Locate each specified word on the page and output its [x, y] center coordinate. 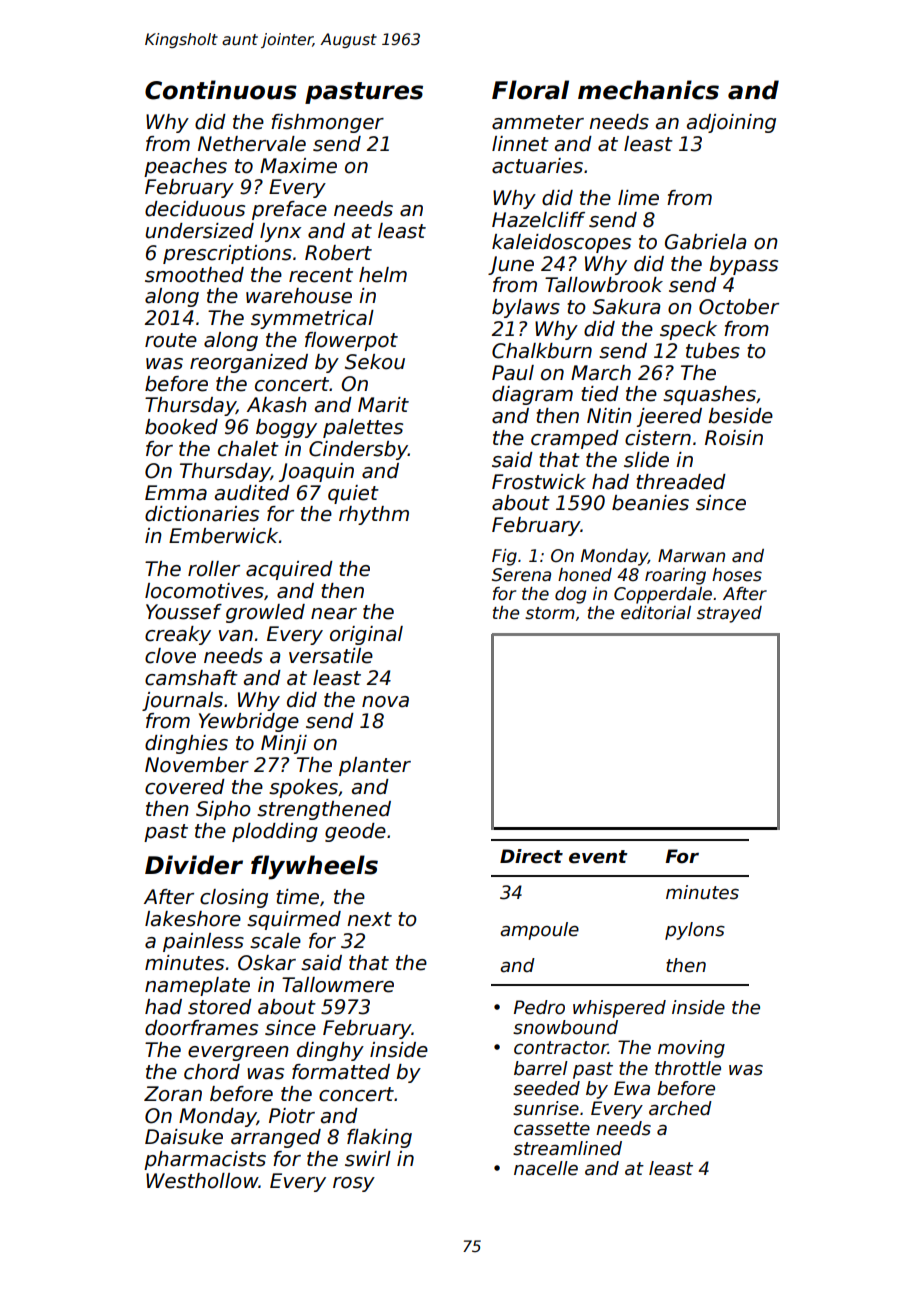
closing [234, 898]
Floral [530, 90]
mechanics [648, 90]
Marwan [691, 556]
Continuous [221, 90]
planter [375, 766]
